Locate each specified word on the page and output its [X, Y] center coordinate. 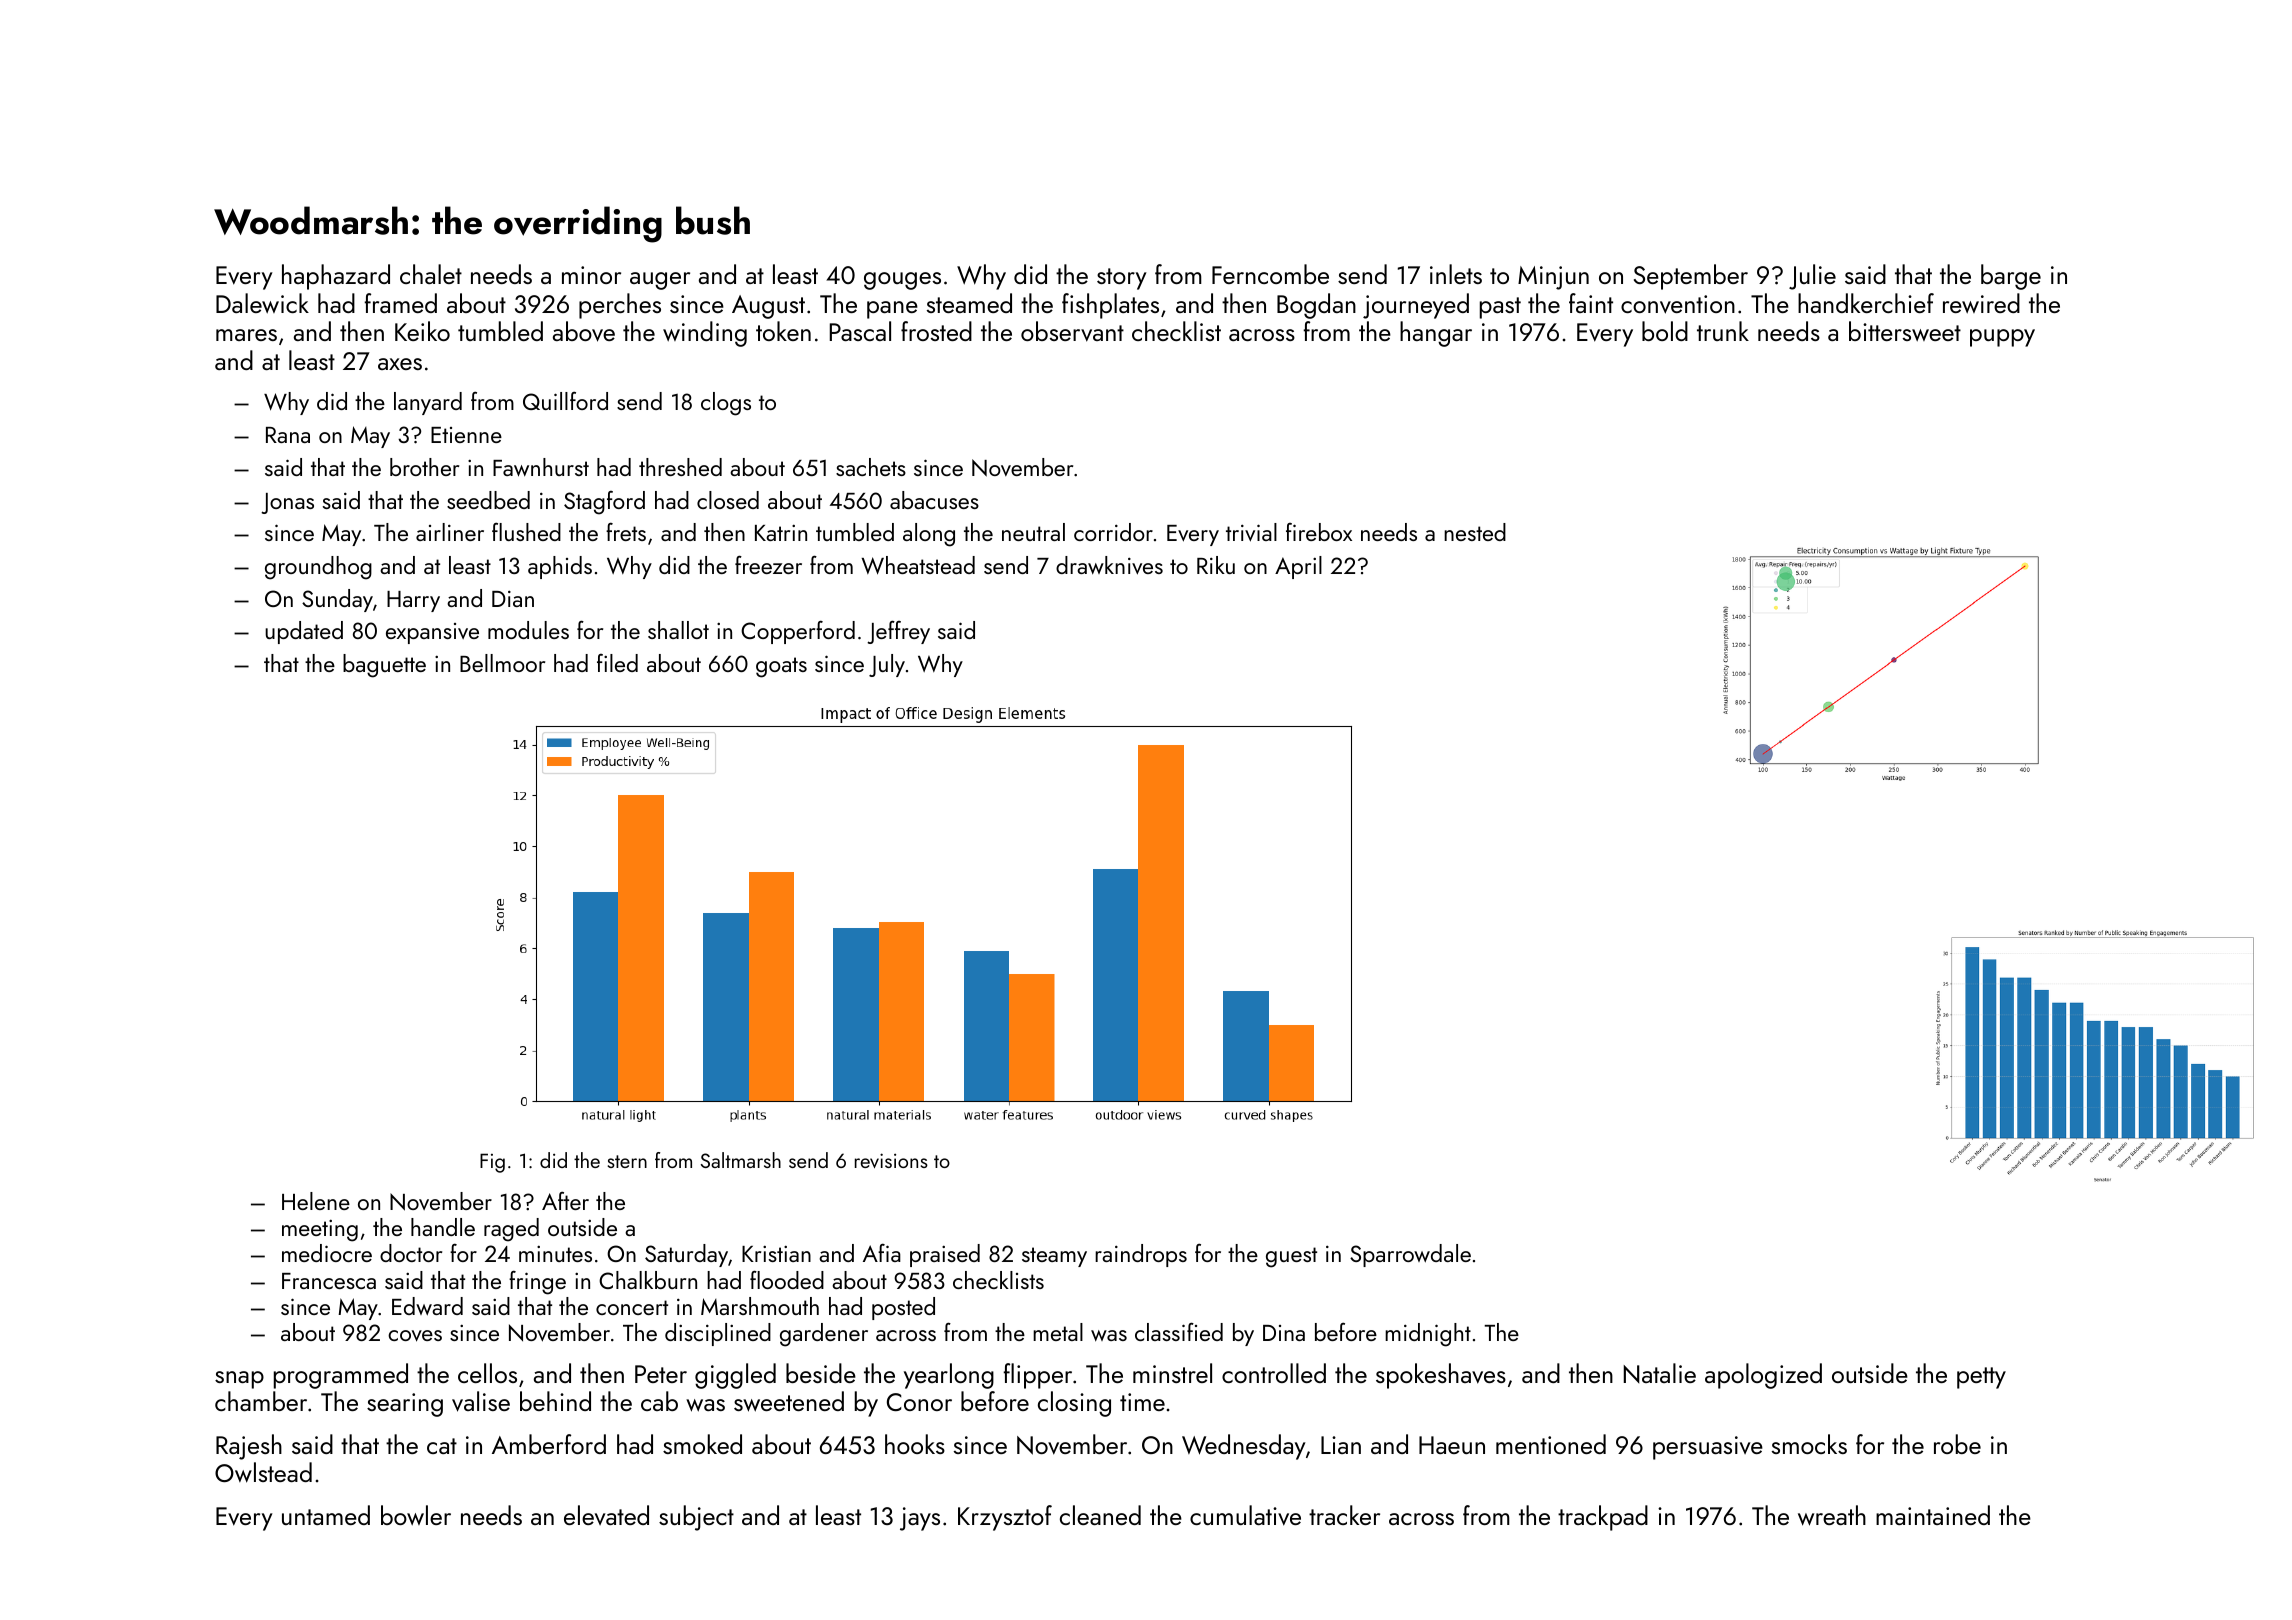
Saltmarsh [741, 1160]
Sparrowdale [1410, 1255]
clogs [726, 404]
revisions [891, 1160]
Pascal [860, 331]
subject [696, 1518]
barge [2011, 277]
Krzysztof [1005, 1518]
